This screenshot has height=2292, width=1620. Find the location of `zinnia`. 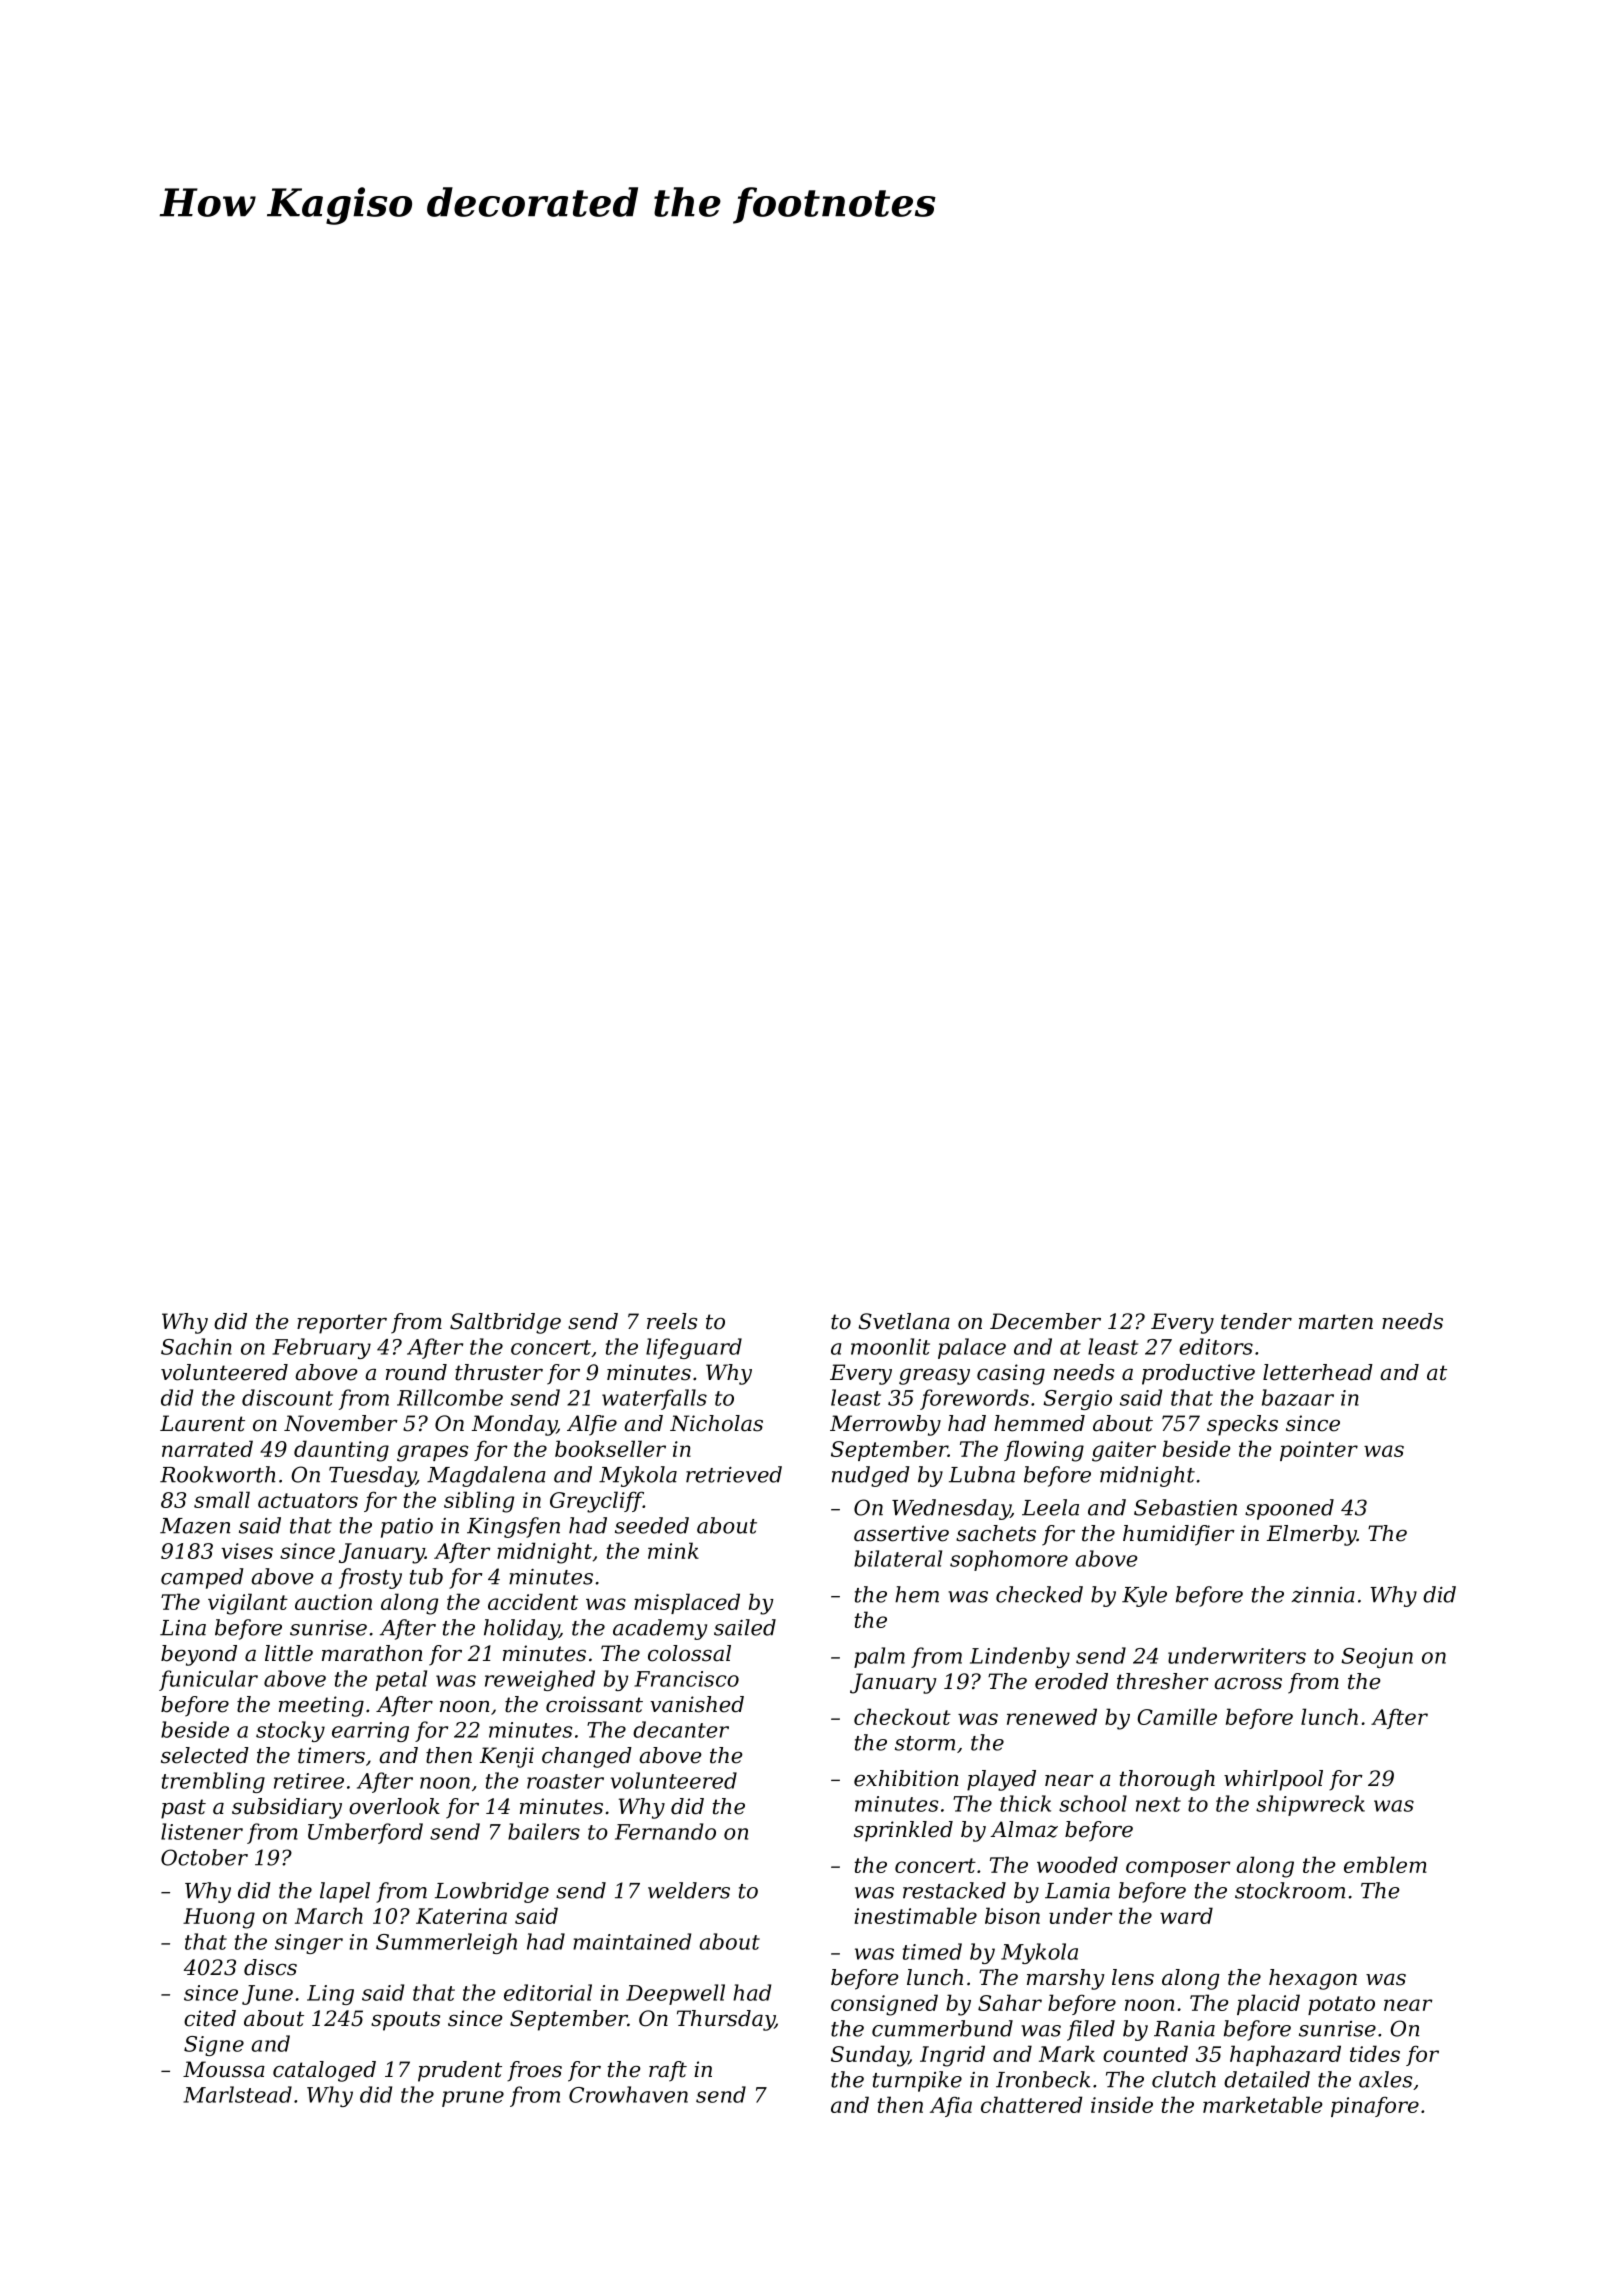

zinnia is located at coordinates (1323, 1595).
